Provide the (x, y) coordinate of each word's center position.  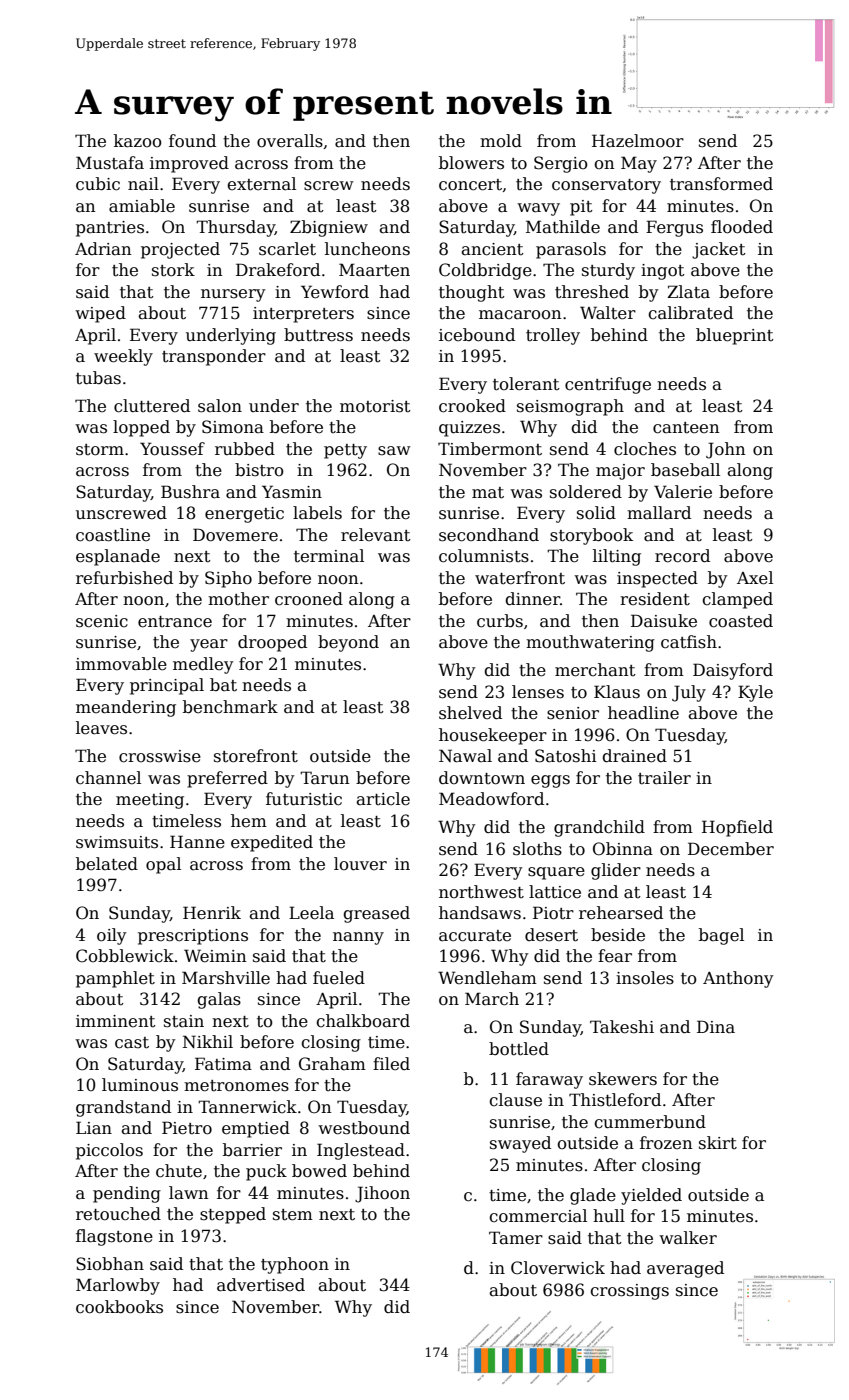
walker (688, 1238)
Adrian (103, 248)
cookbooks (119, 1307)
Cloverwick (558, 1268)
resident (655, 599)
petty (345, 451)
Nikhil (208, 1041)
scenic (102, 621)
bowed (319, 1171)
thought (471, 293)
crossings (629, 1292)
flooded (742, 227)
